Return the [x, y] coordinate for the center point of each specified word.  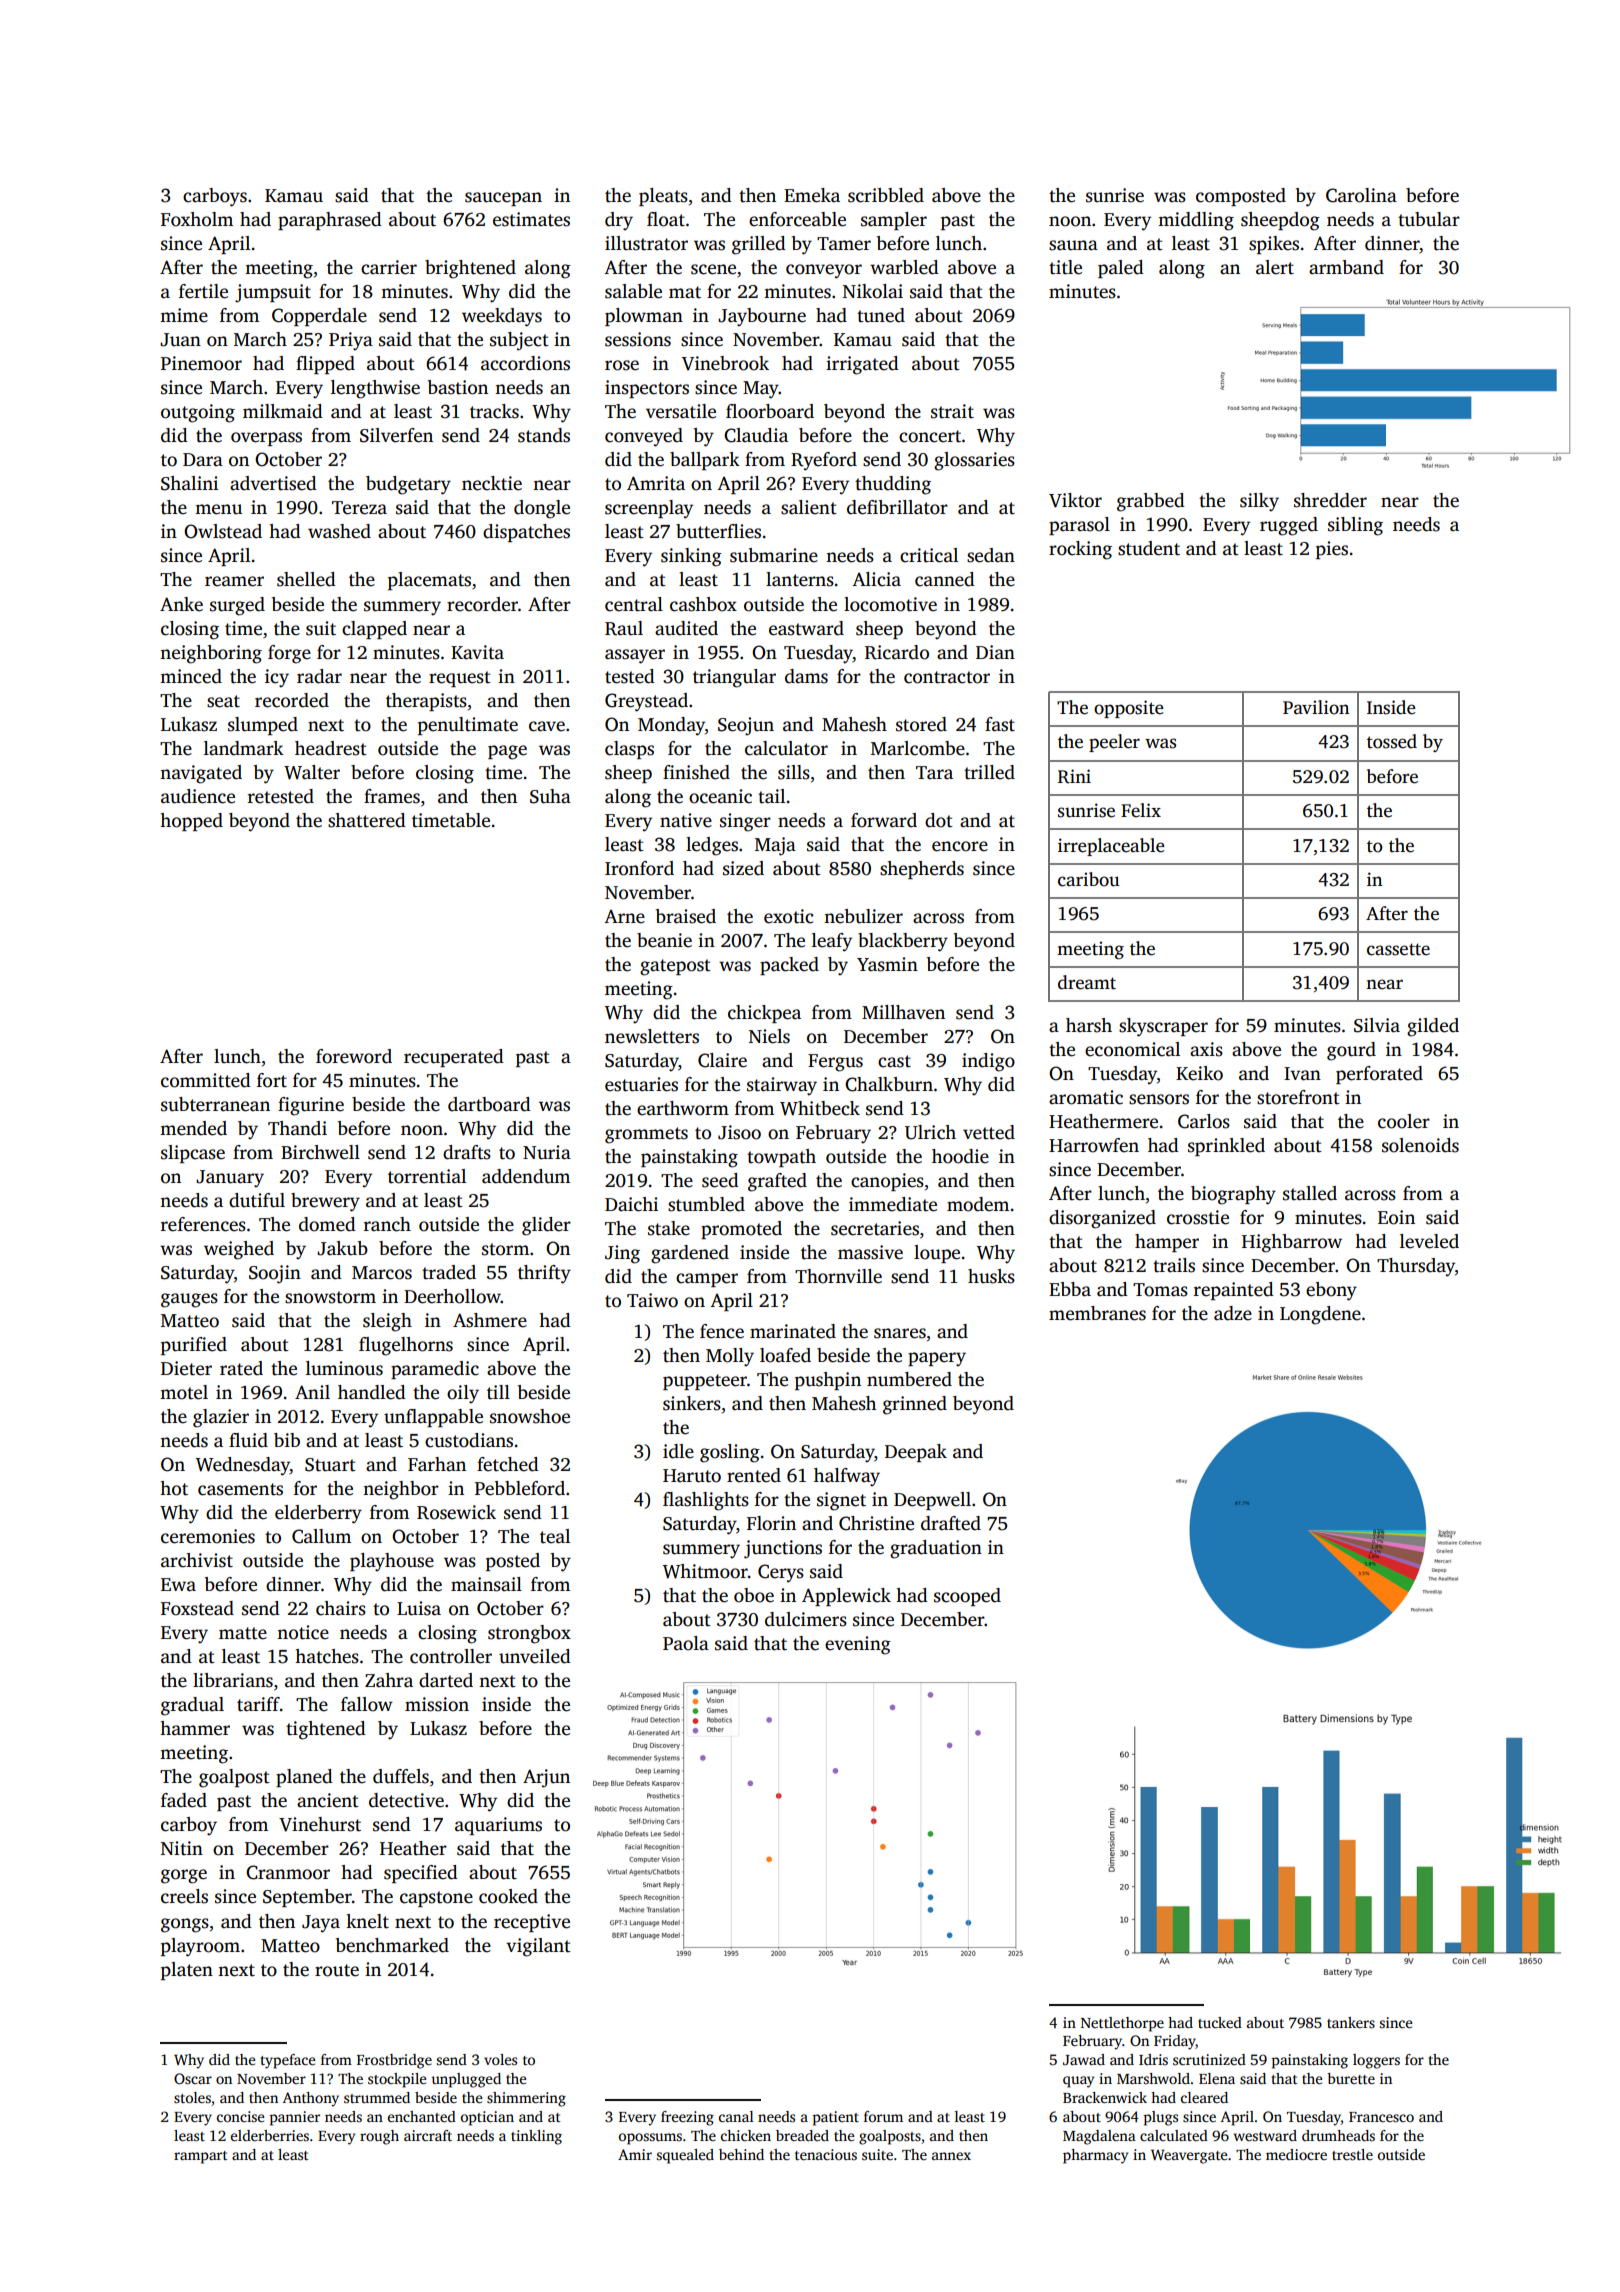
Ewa [178, 1585]
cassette [1398, 949]
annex [951, 2156]
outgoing [198, 413]
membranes [1097, 1313]
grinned [915, 1405]
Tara [934, 773]
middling [1196, 221]
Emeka [812, 195]
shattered [367, 820]
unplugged [466, 2080]
